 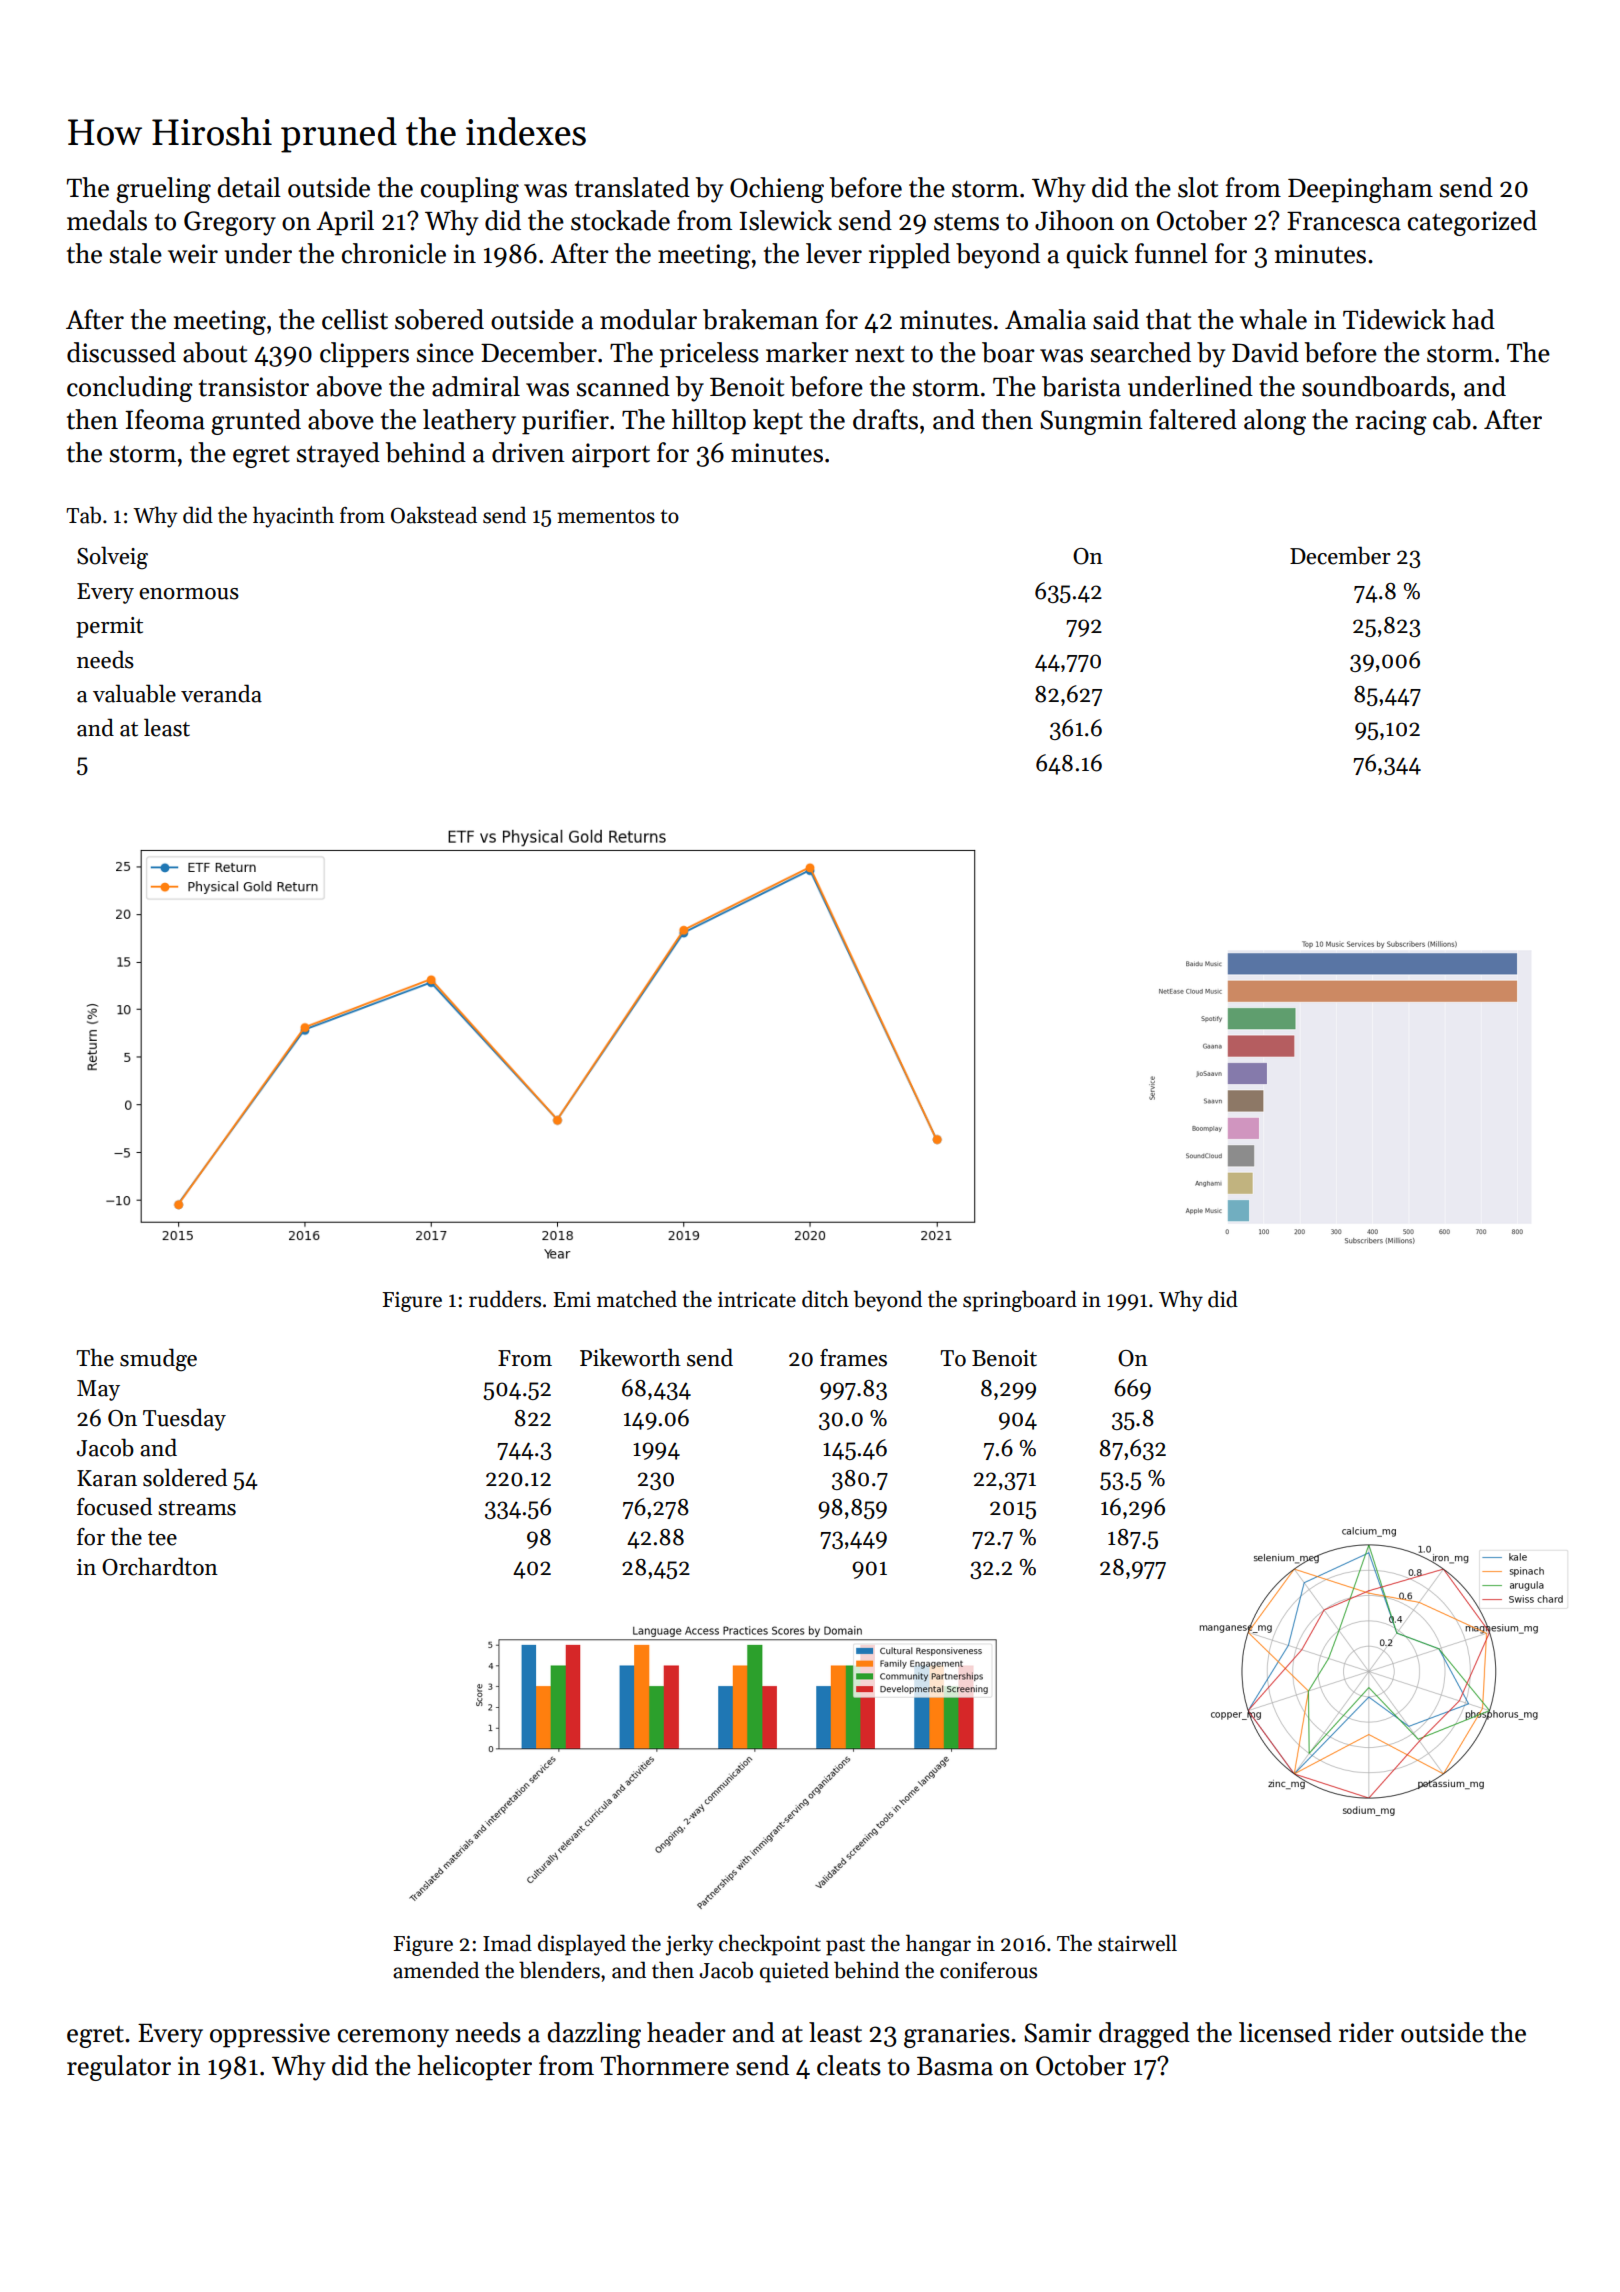 I want to click on had, so click(x=1473, y=319).
